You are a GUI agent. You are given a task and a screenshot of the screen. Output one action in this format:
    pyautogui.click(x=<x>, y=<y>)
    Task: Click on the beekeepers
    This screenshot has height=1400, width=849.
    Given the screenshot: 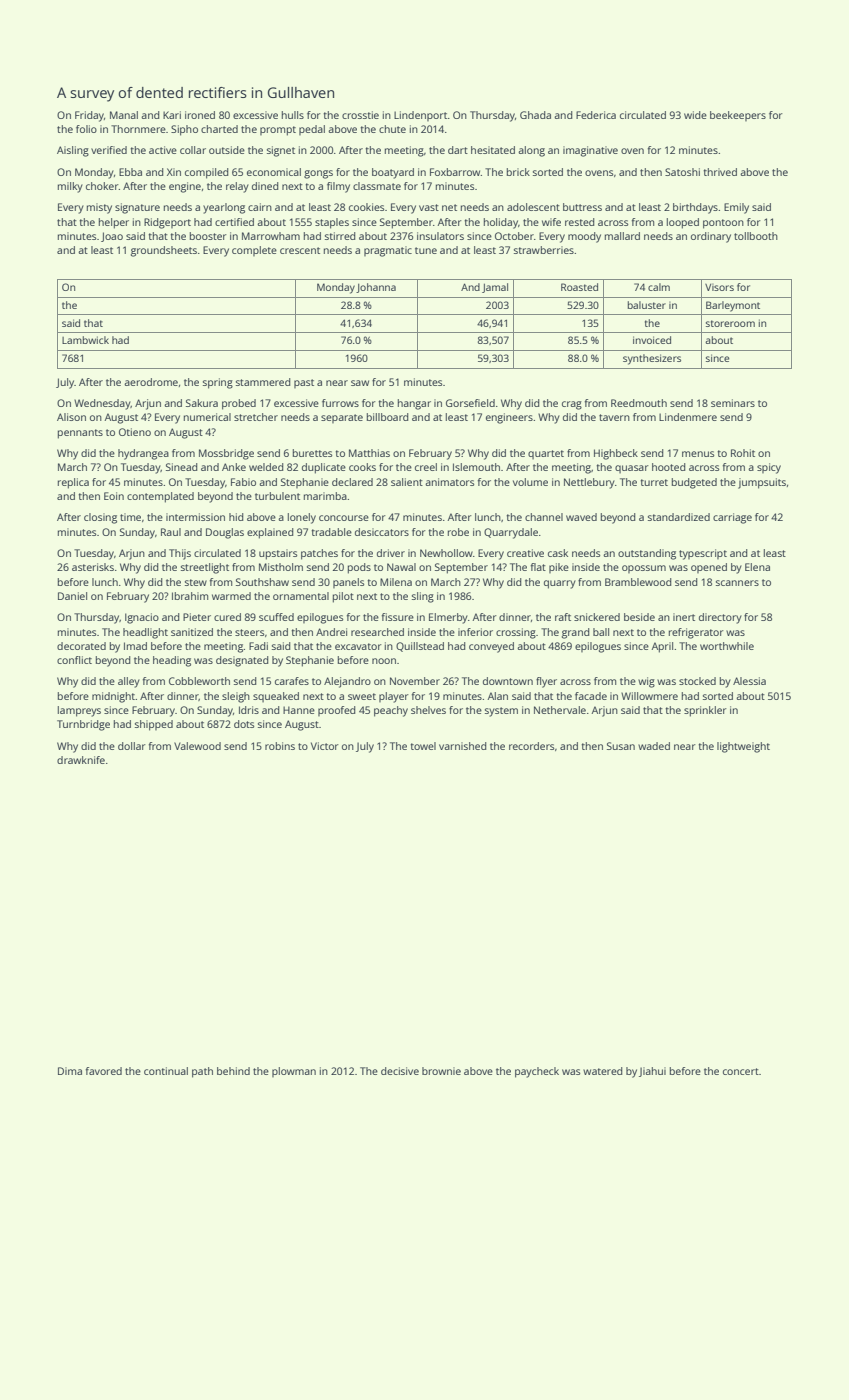 What is the action you would take?
    pyautogui.click(x=738, y=116)
